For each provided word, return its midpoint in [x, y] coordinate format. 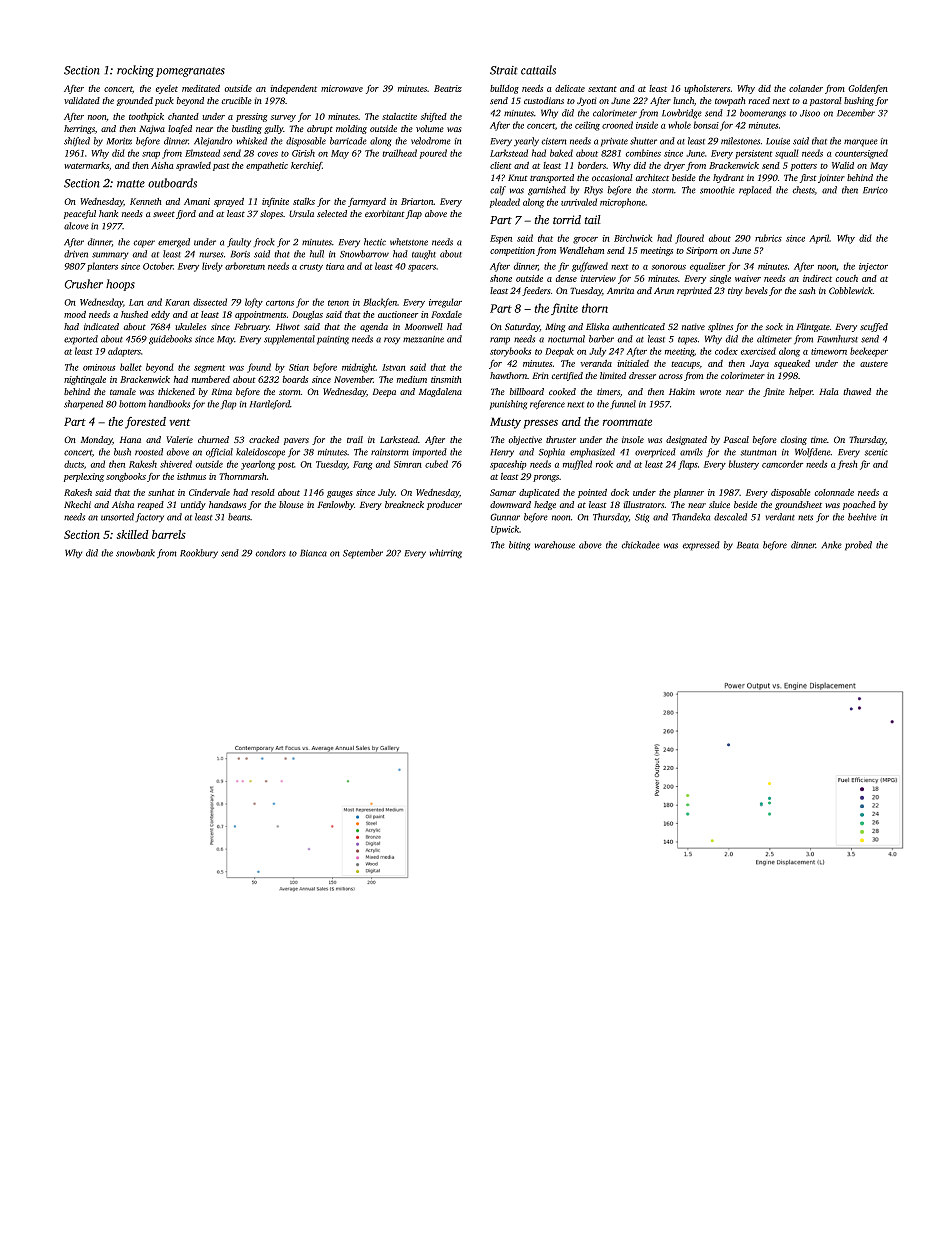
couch [847, 278]
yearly [526, 142]
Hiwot [288, 326]
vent [180, 422]
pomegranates [190, 72]
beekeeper [869, 352]
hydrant [728, 178]
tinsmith [446, 379]
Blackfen [380, 303]
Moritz [119, 141]
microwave [342, 88]
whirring [446, 554]
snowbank [135, 553]
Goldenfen [868, 89]
